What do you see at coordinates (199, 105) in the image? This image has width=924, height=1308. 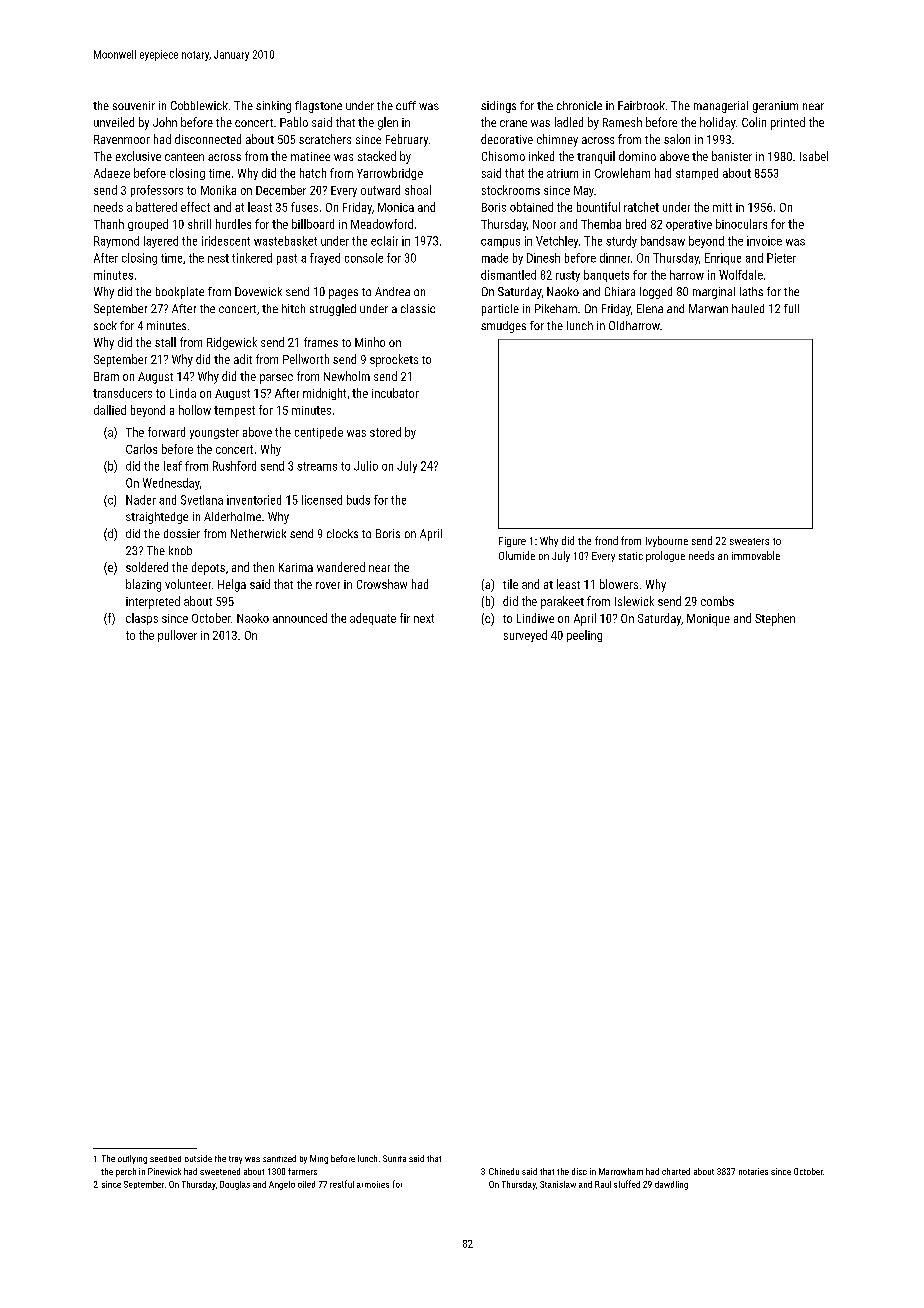 I see `Cobblewick` at bounding box center [199, 105].
